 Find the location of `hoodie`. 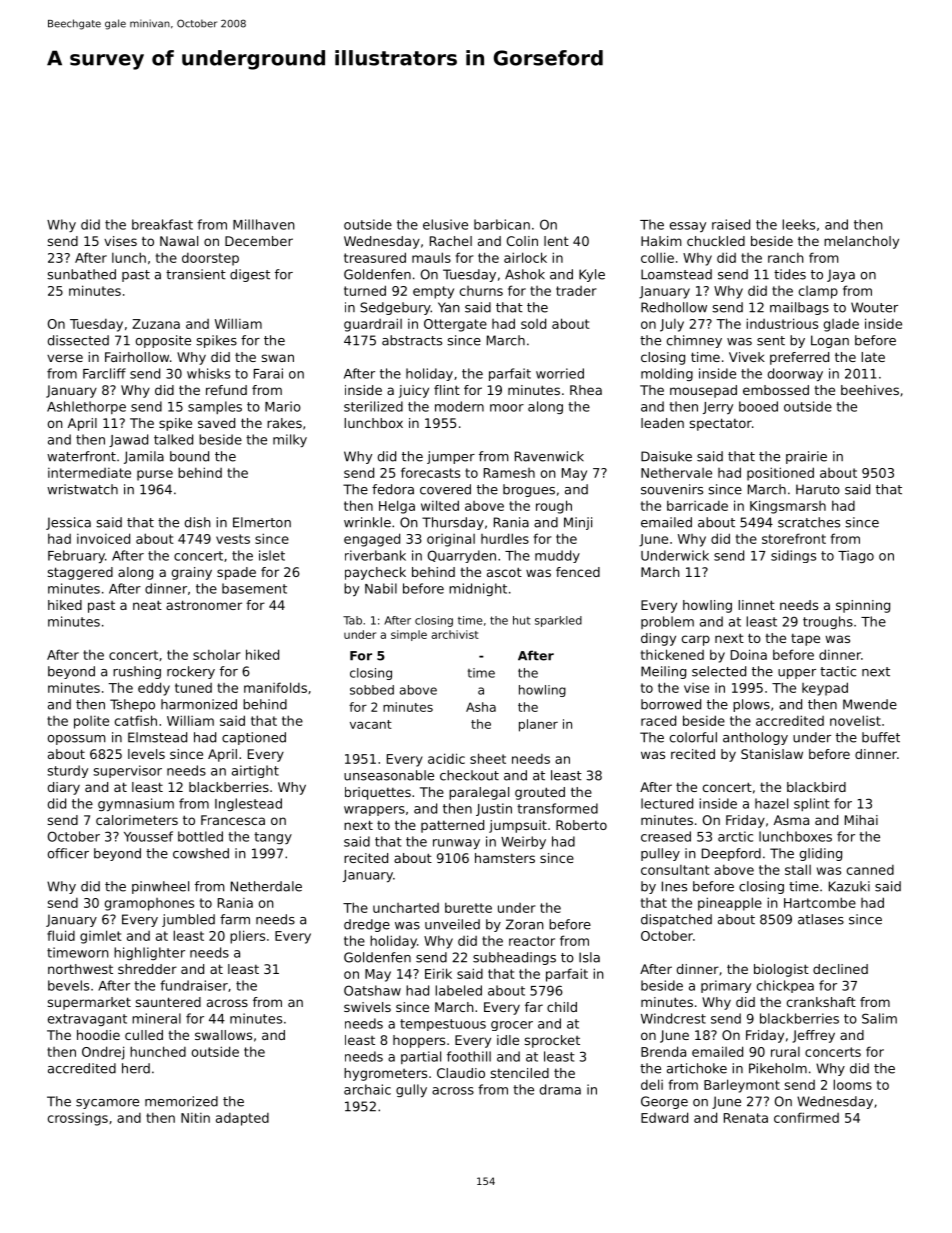

hoodie is located at coordinates (98, 1035).
